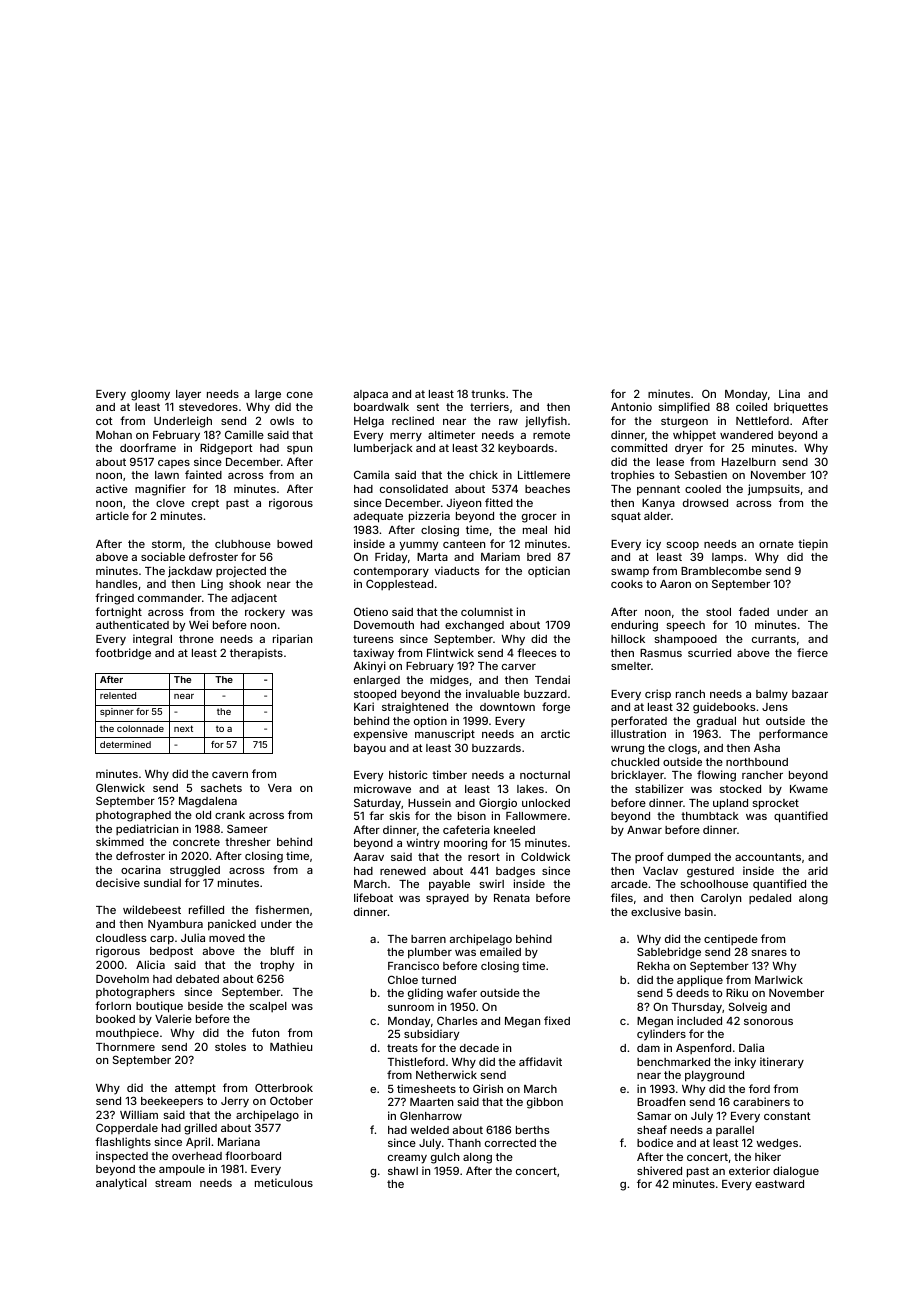 This image has width=924, height=1308. I want to click on cafeteria, so click(466, 829).
